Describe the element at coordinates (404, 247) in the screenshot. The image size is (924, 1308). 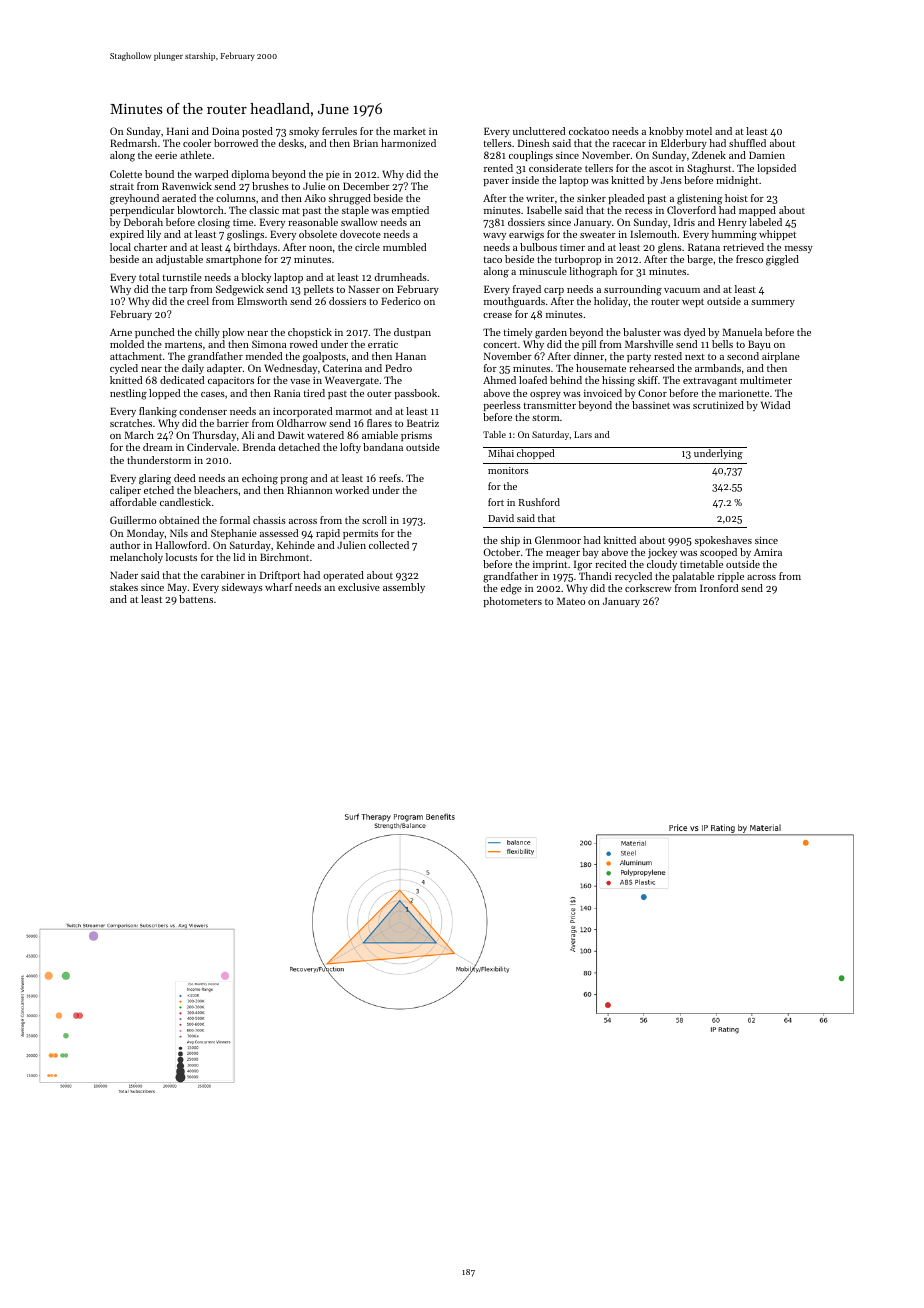
I see `mumbled` at that location.
